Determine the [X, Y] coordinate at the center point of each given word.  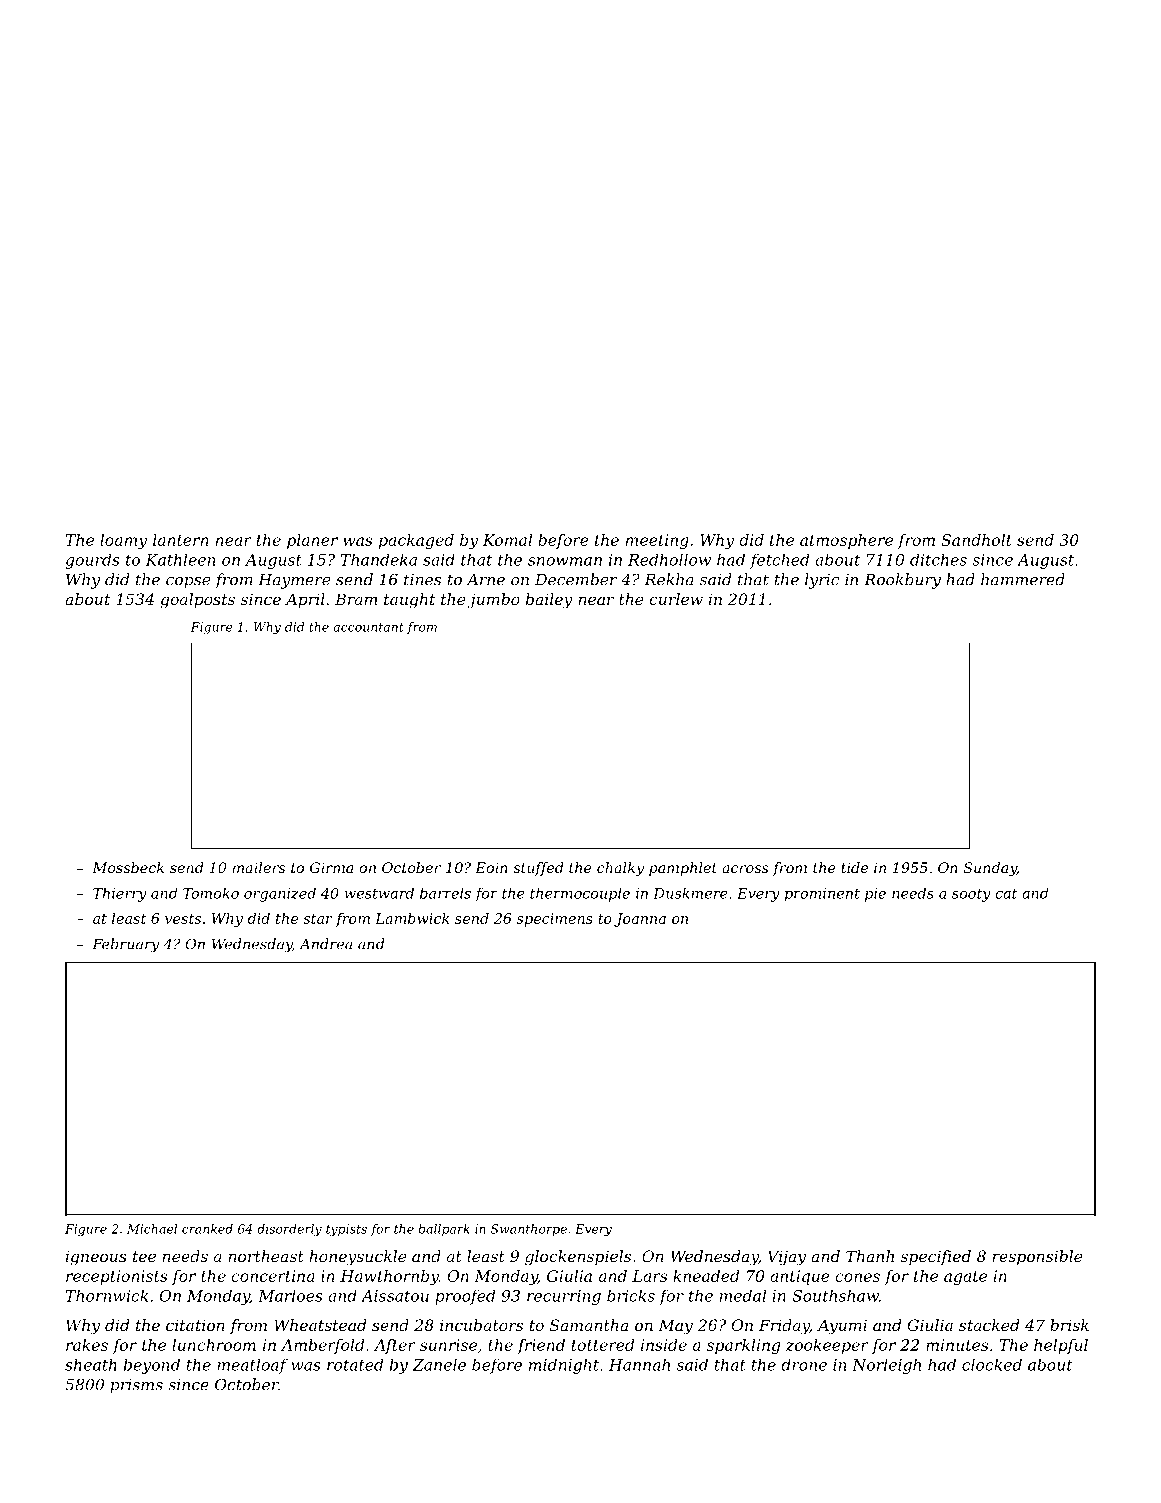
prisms [136, 1386]
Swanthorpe [529, 1230]
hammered [1023, 579]
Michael [152, 1229]
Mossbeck [128, 867]
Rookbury [902, 581]
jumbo [494, 601]
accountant [368, 627]
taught [409, 601]
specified [936, 1257]
